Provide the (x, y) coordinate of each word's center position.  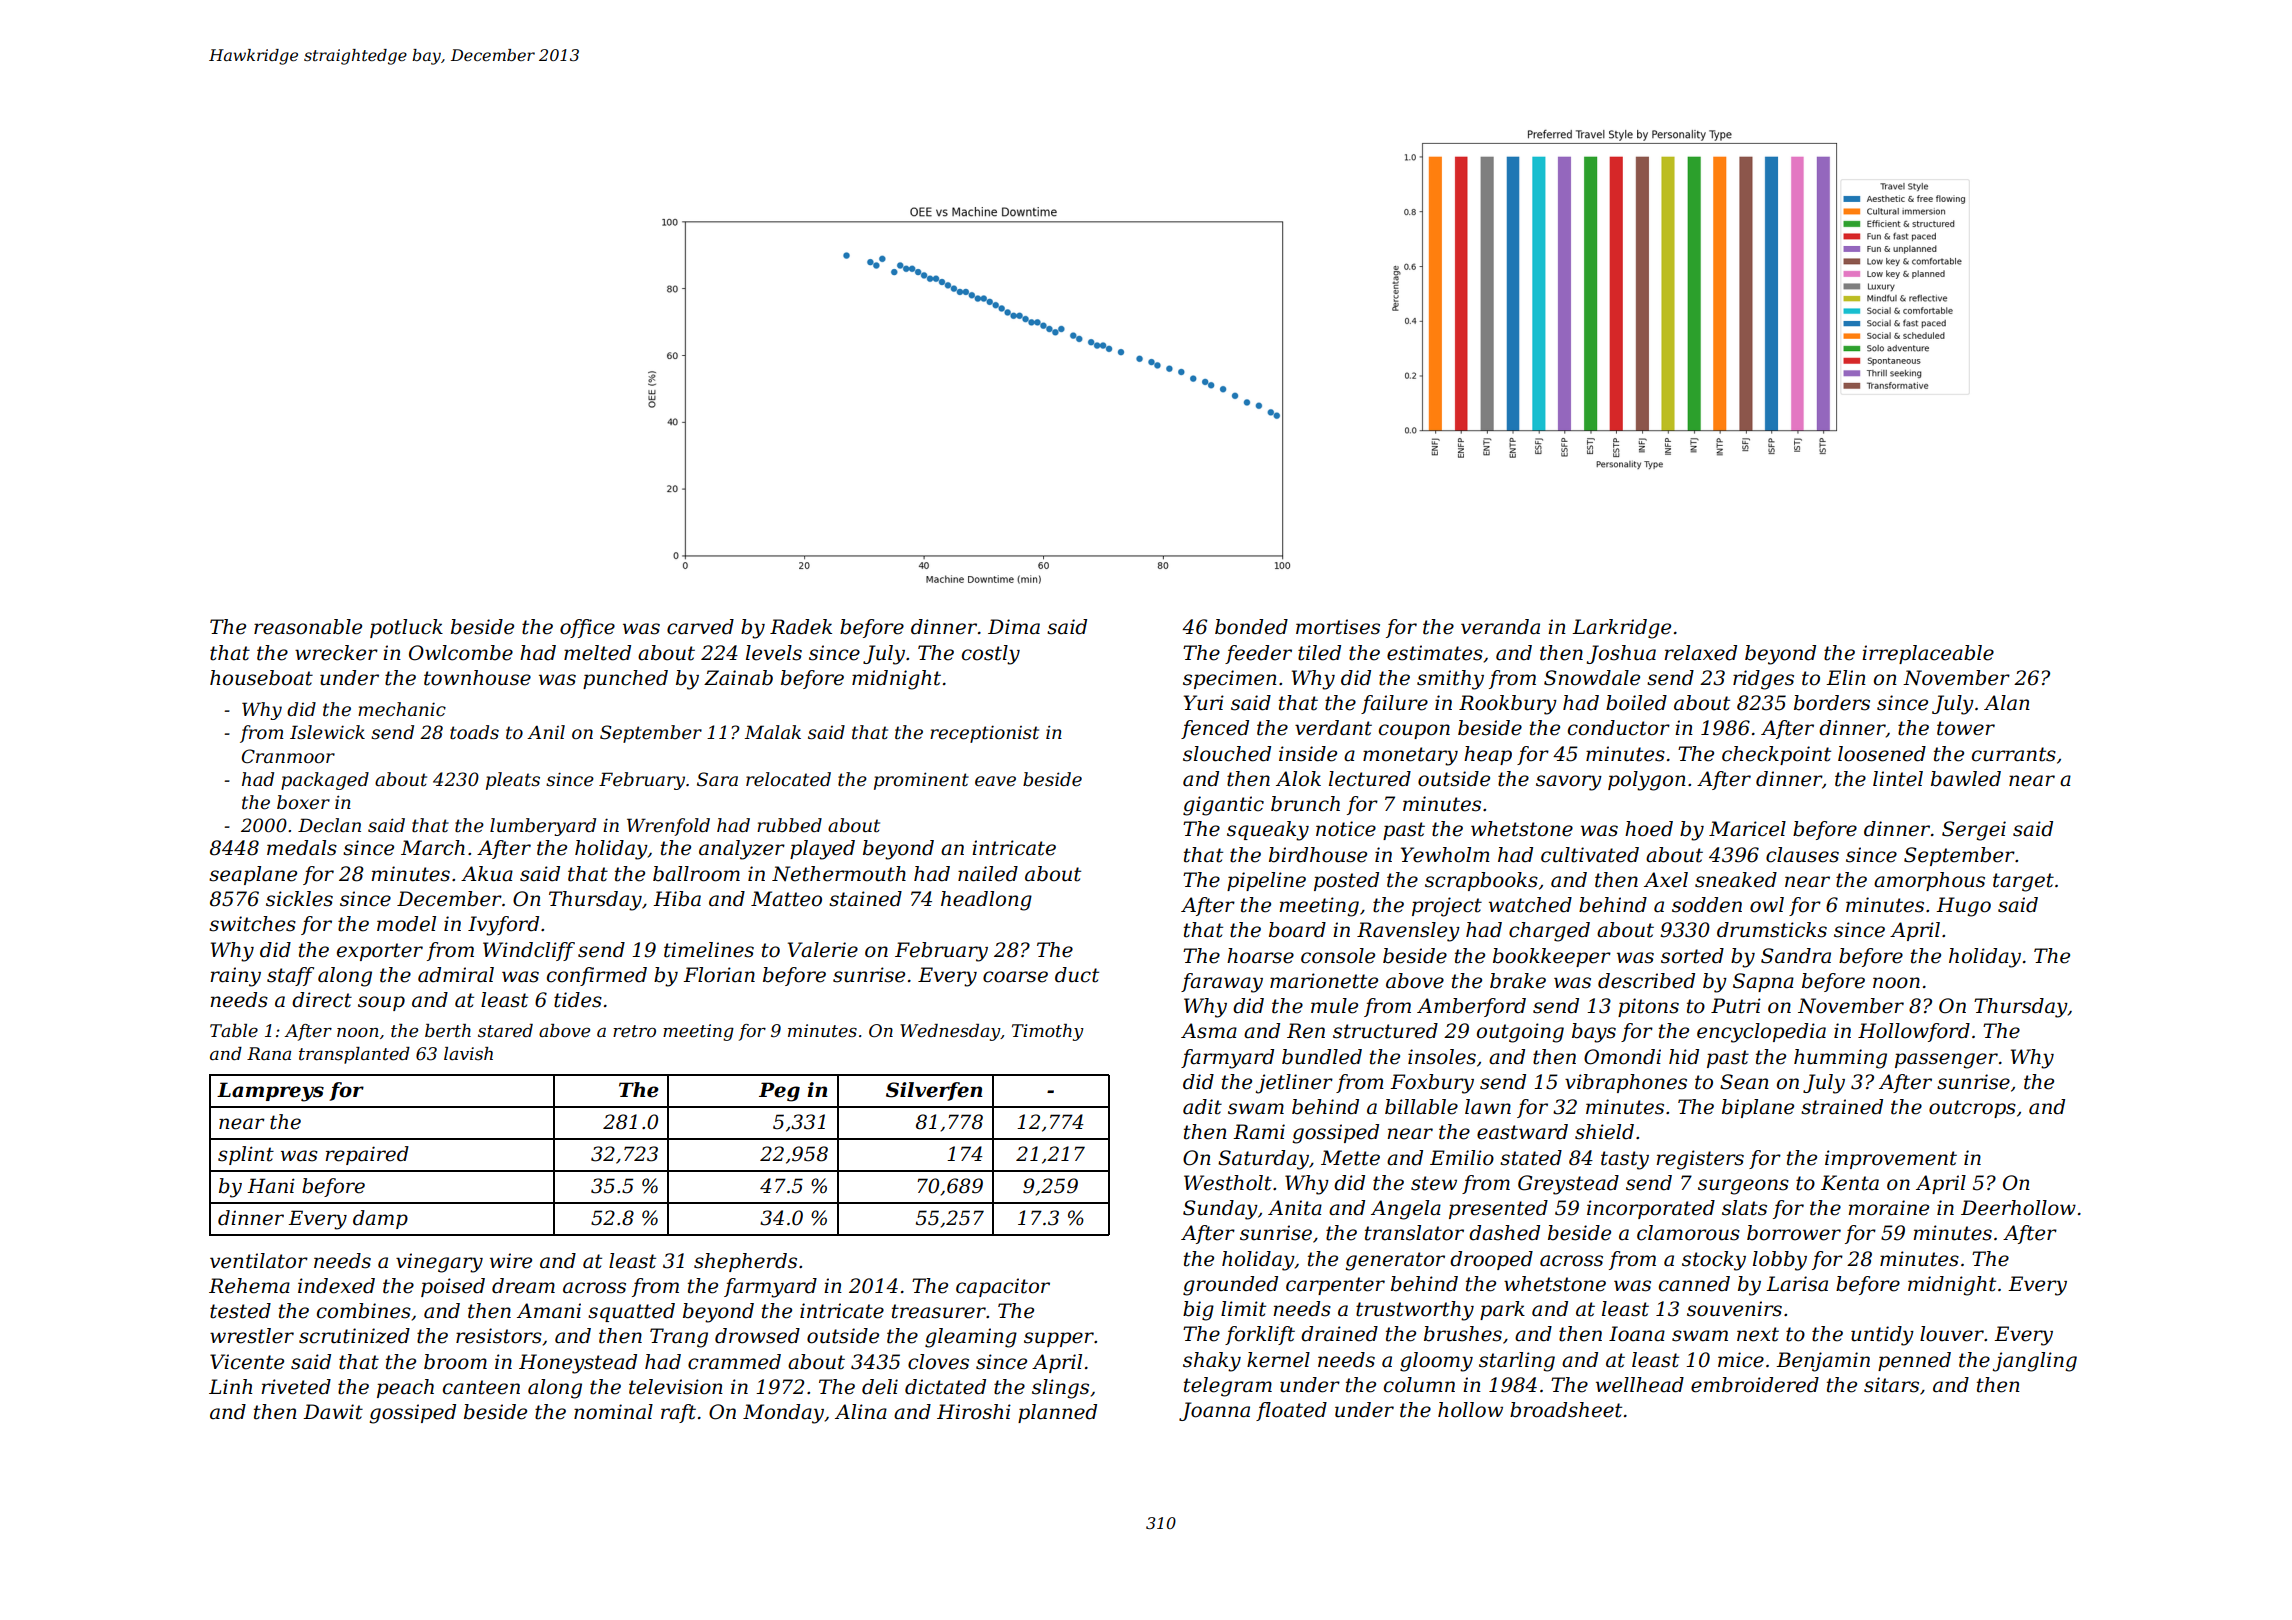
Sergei (1974, 831)
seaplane (253, 875)
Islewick (327, 732)
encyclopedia (1761, 1033)
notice (1346, 829)
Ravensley (1408, 932)
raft (678, 1413)
